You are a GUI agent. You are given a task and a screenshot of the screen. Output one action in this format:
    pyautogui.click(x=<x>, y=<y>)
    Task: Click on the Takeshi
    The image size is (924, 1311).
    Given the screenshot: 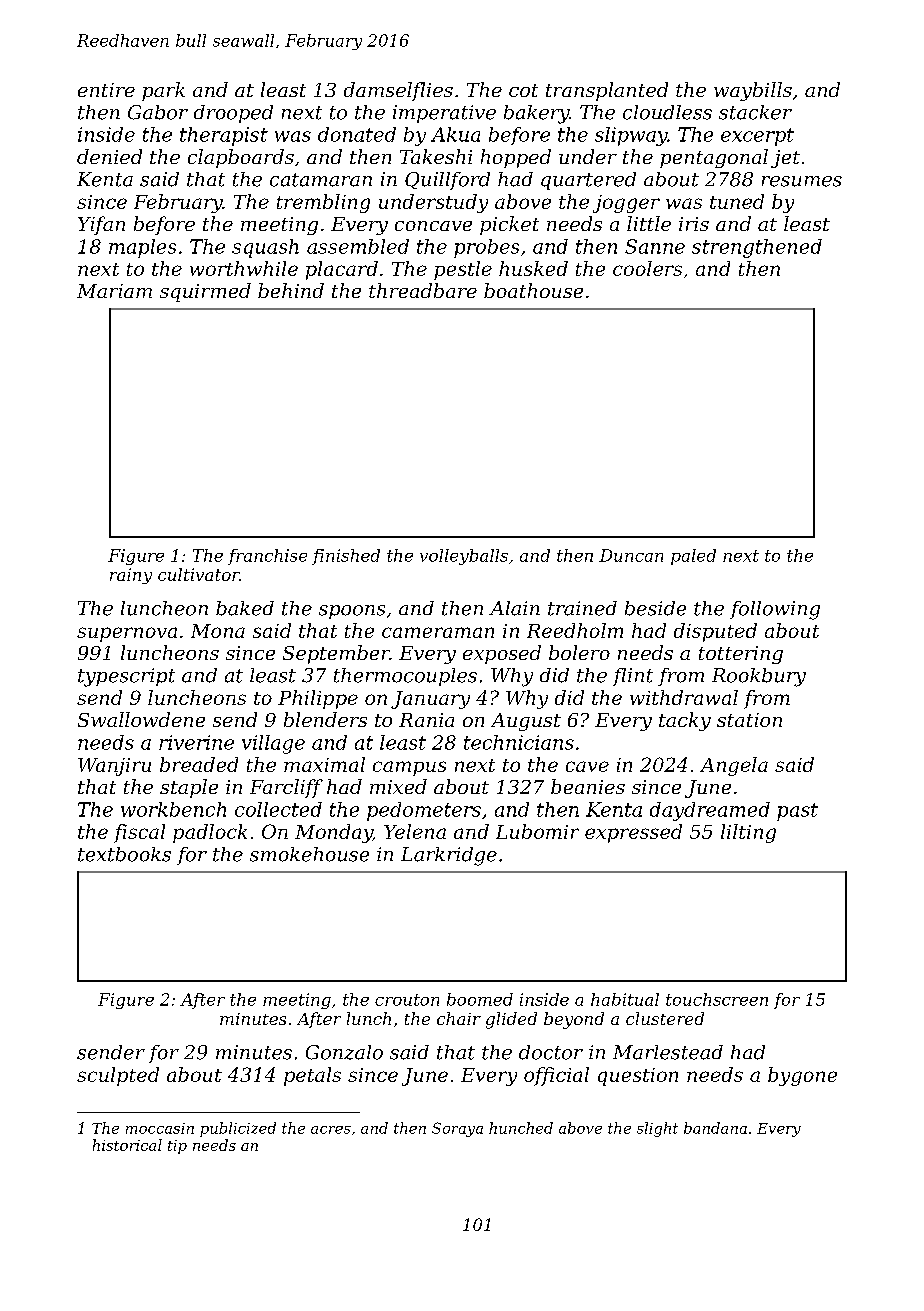 What is the action you would take?
    pyautogui.click(x=436, y=156)
